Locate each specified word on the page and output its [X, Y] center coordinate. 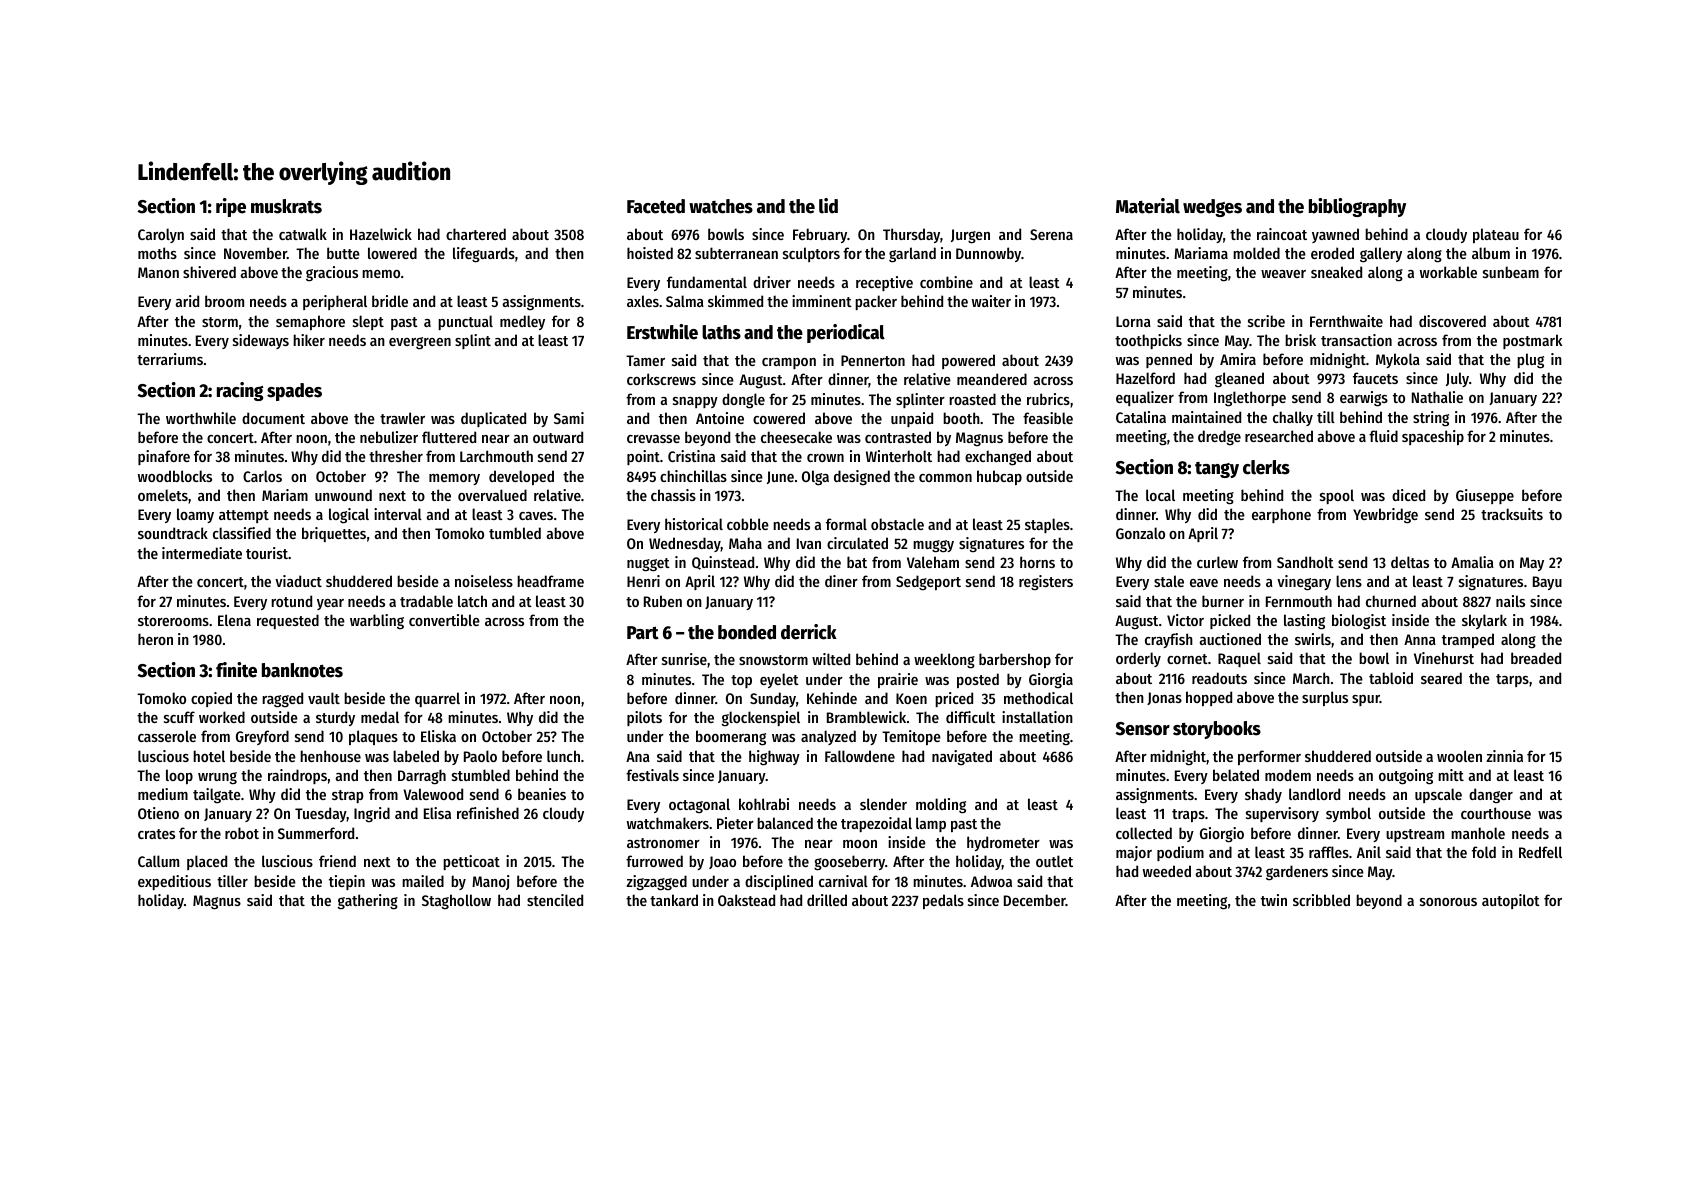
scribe [1266, 321]
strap [348, 796]
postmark [1532, 341]
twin [1274, 900]
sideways [261, 341]
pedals [943, 901]
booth [961, 418]
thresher [396, 456]
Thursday [911, 235]
